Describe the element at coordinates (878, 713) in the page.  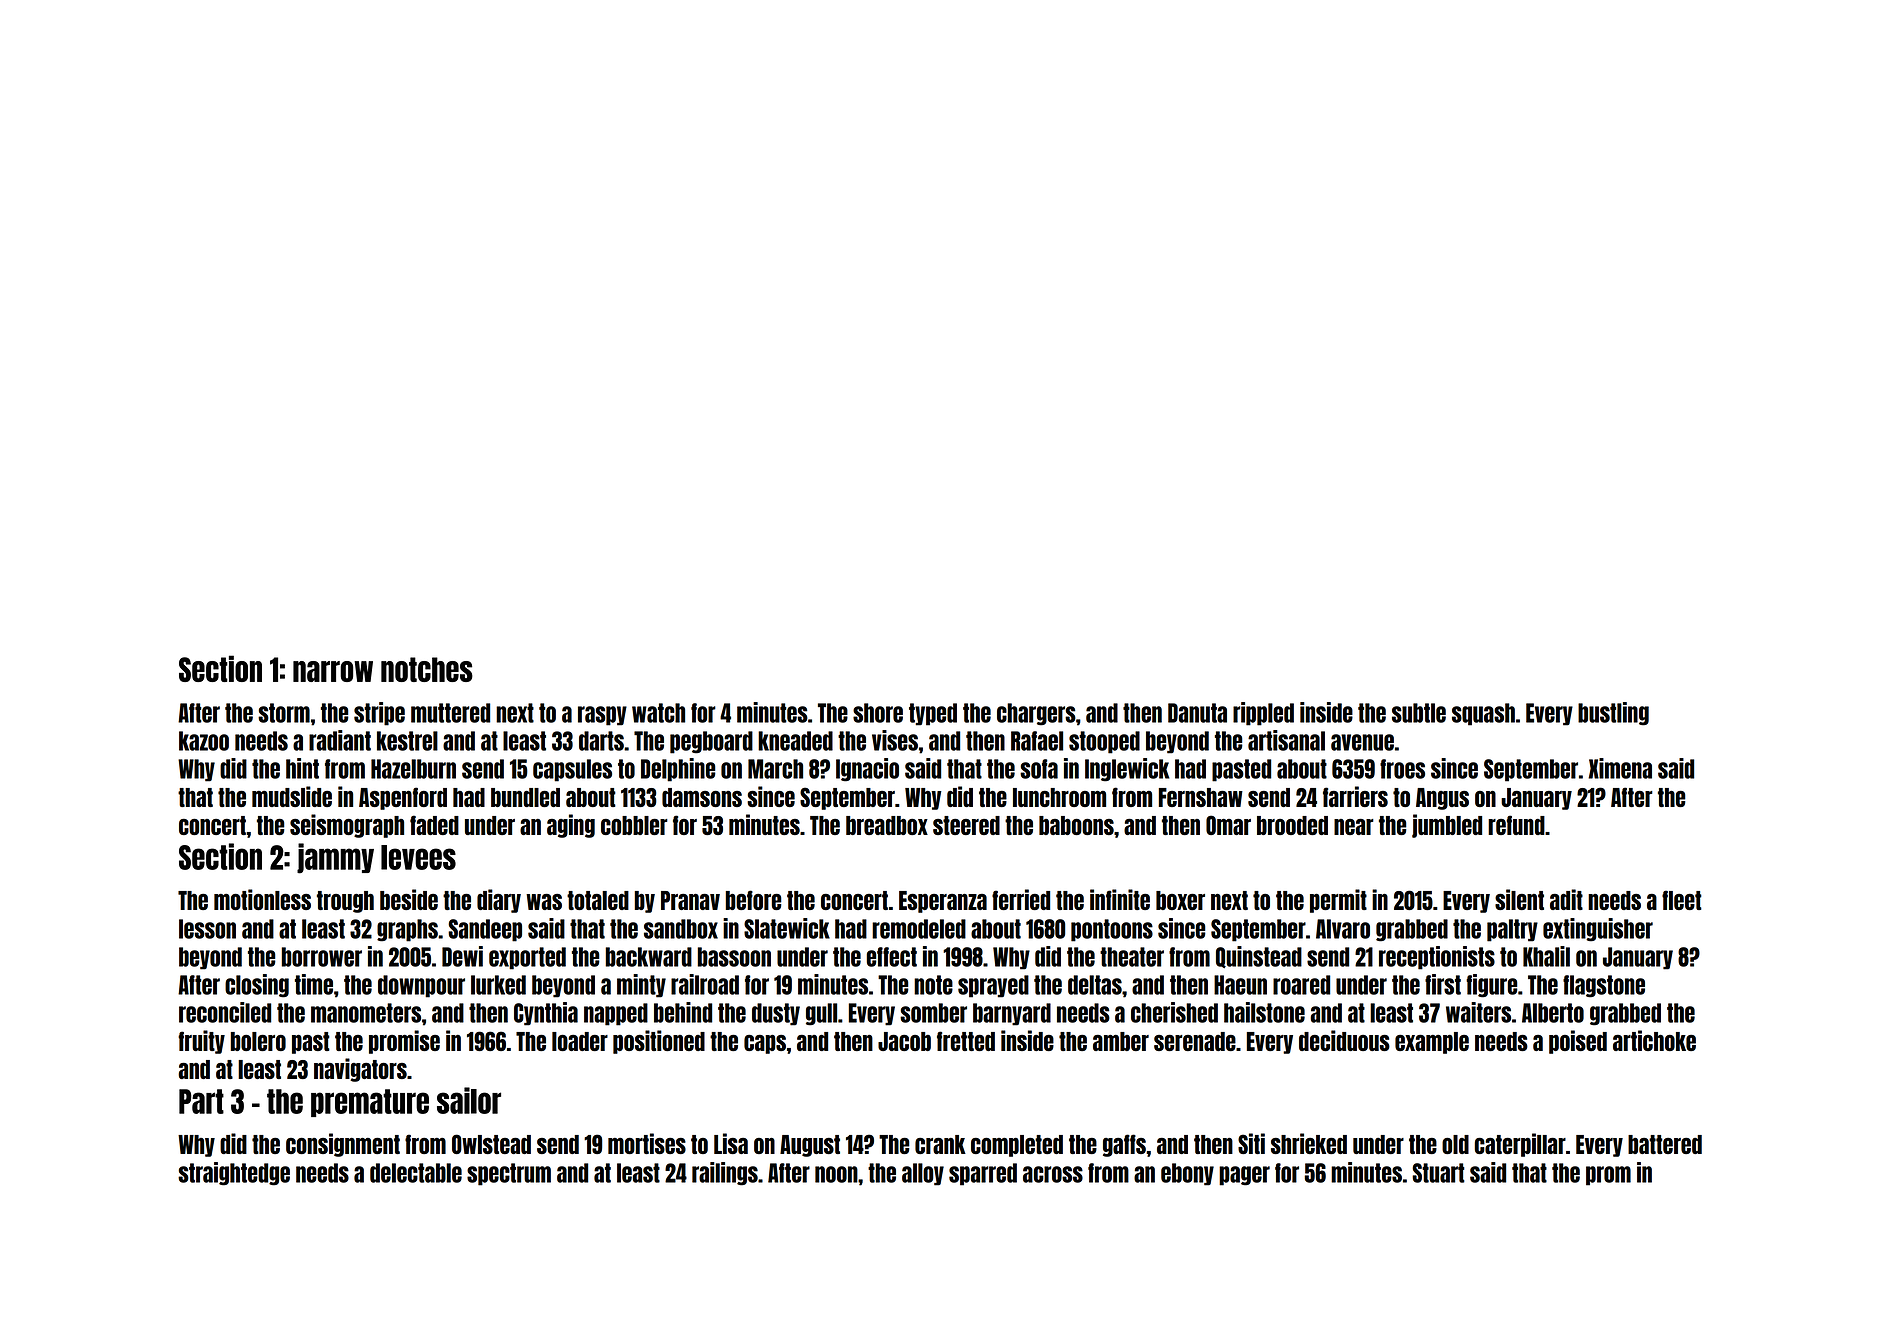
I see `shore` at that location.
